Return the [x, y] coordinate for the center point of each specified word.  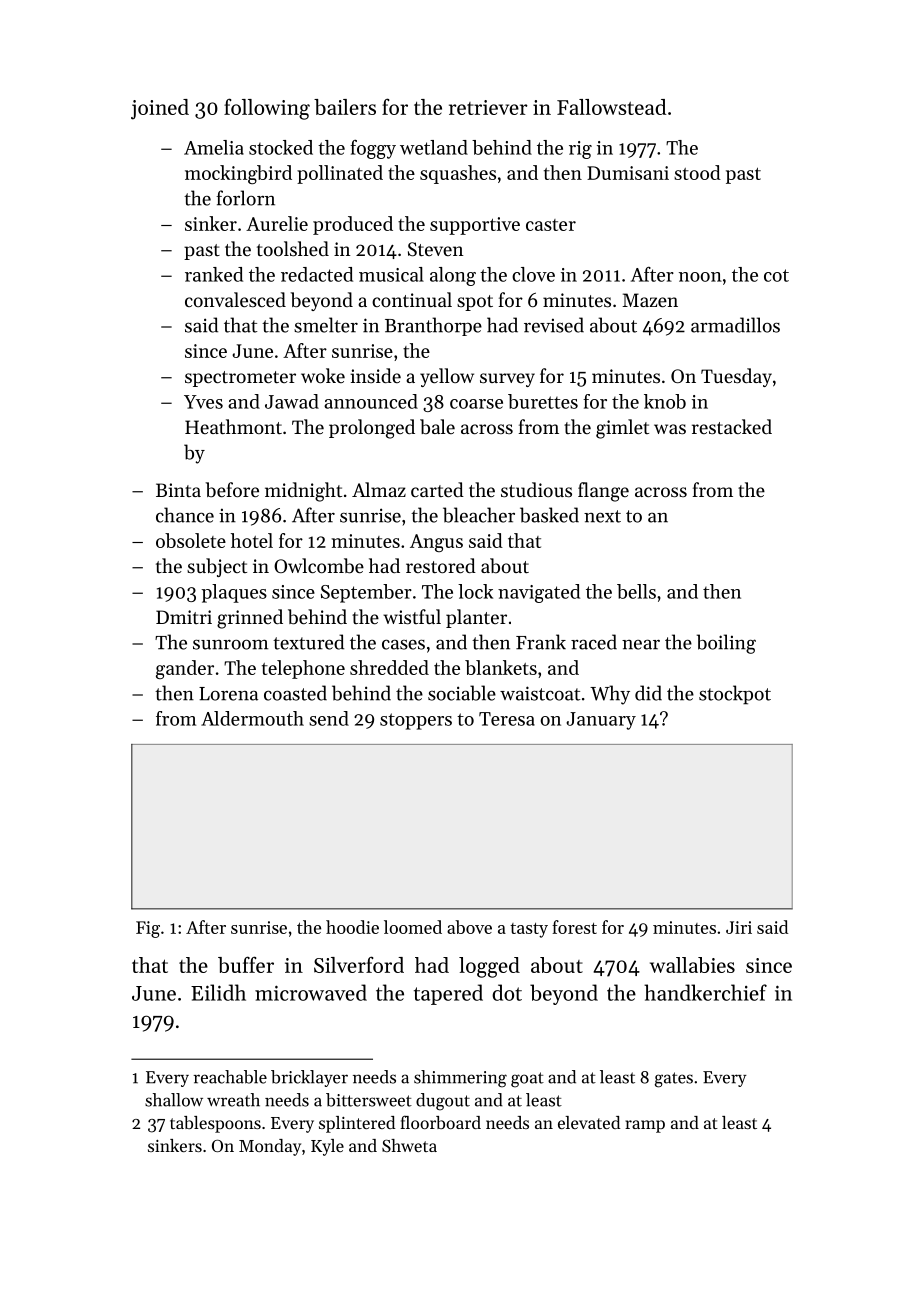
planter [476, 618]
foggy [373, 149]
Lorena [228, 694]
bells [636, 591]
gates [674, 1080]
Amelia [214, 147]
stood [697, 172]
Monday [270, 1147]
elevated [589, 1122]
